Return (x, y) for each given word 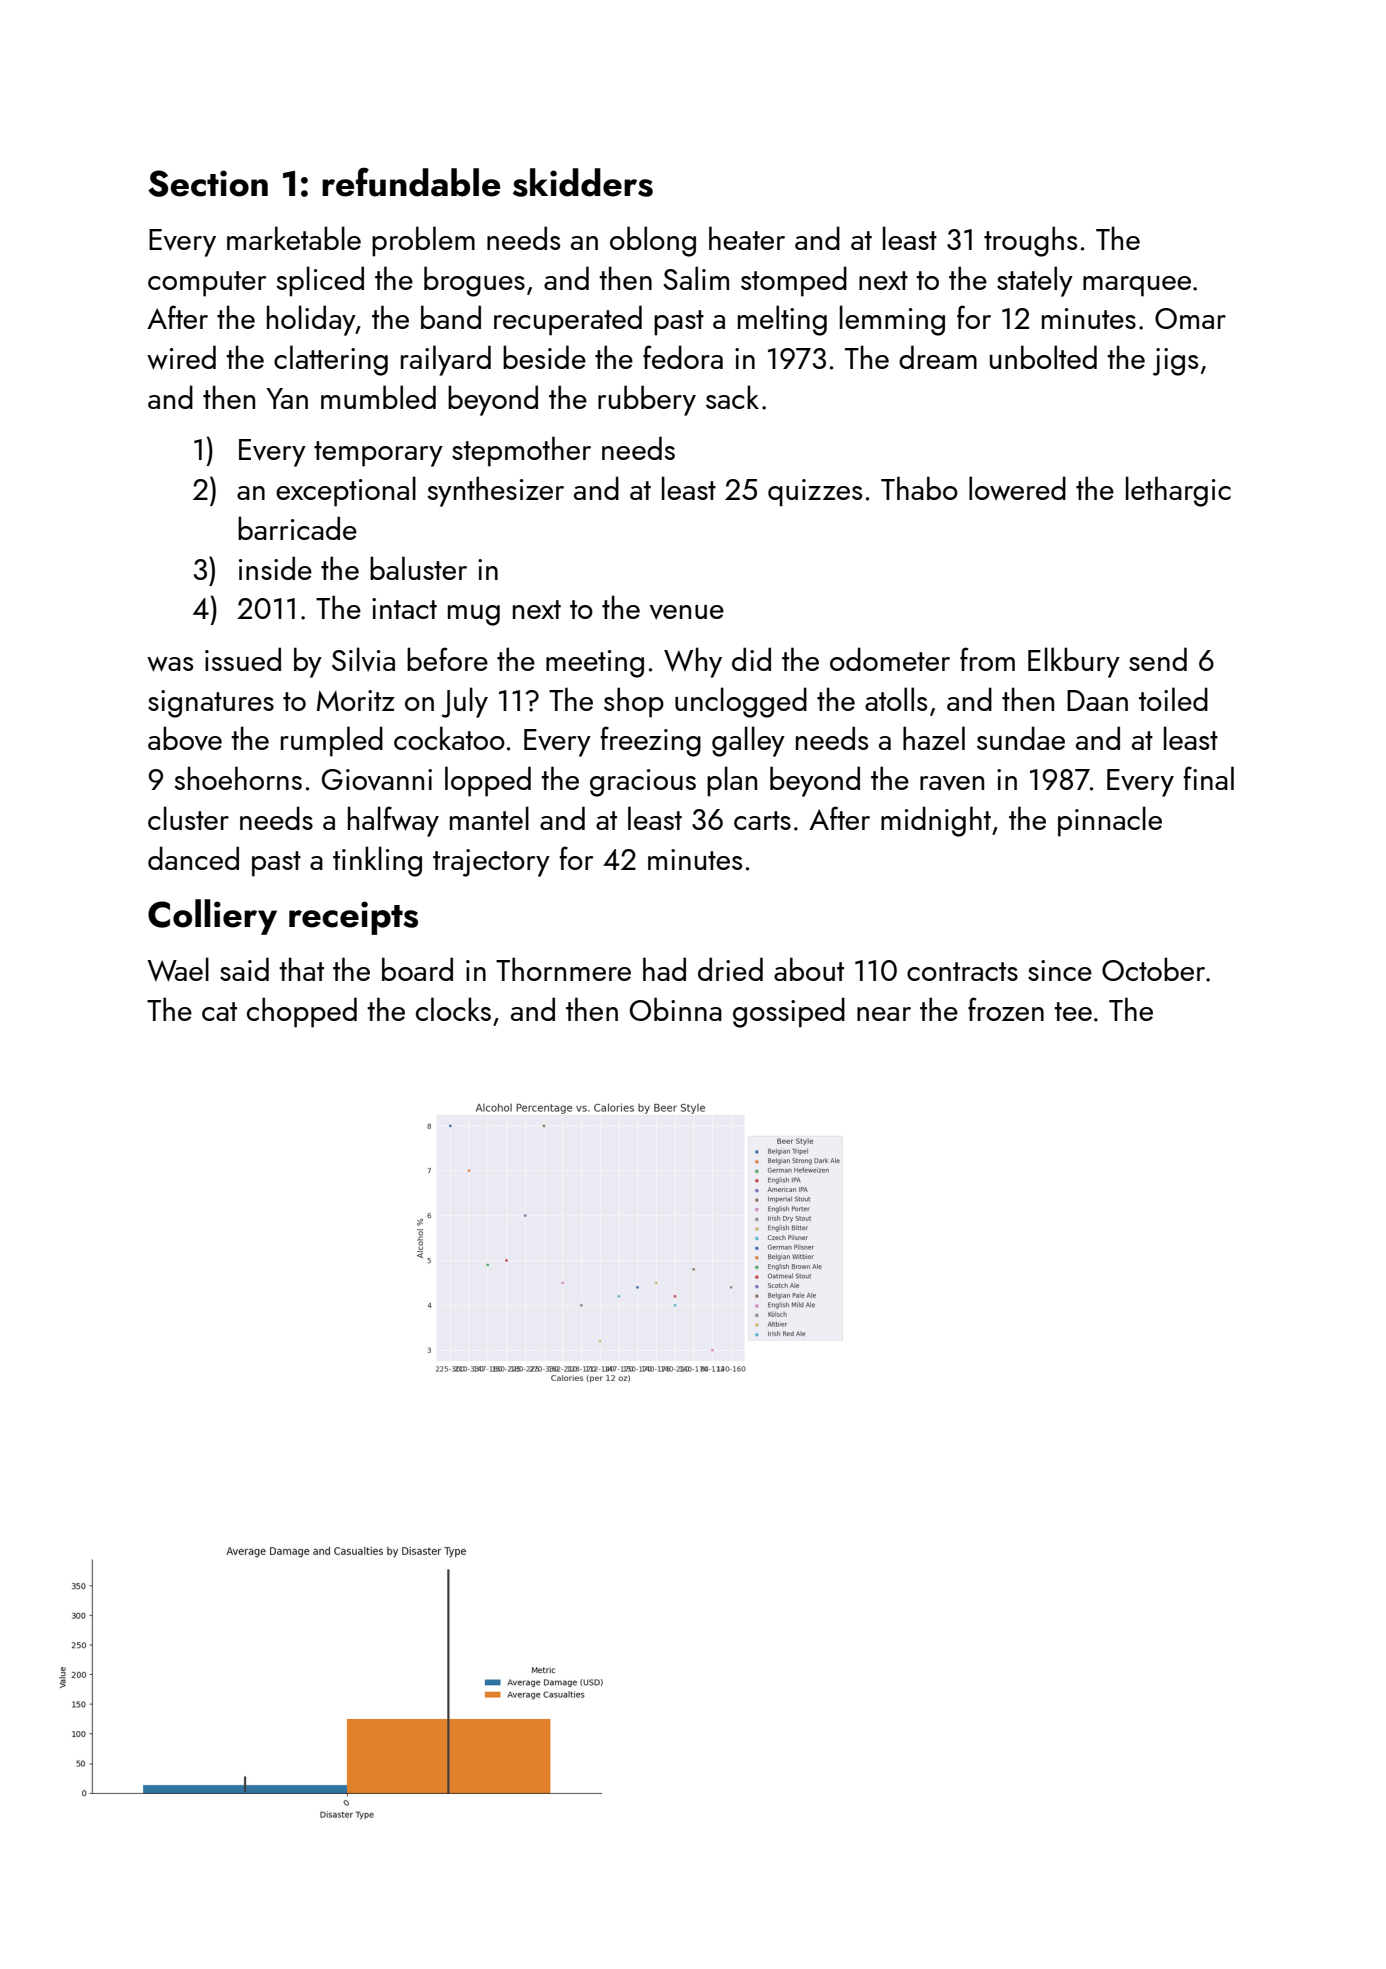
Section (208, 183)
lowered (1017, 488)
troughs (1030, 241)
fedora (683, 357)
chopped (302, 1012)
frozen (1006, 1009)
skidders (583, 182)
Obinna (676, 1009)
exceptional (346, 491)
